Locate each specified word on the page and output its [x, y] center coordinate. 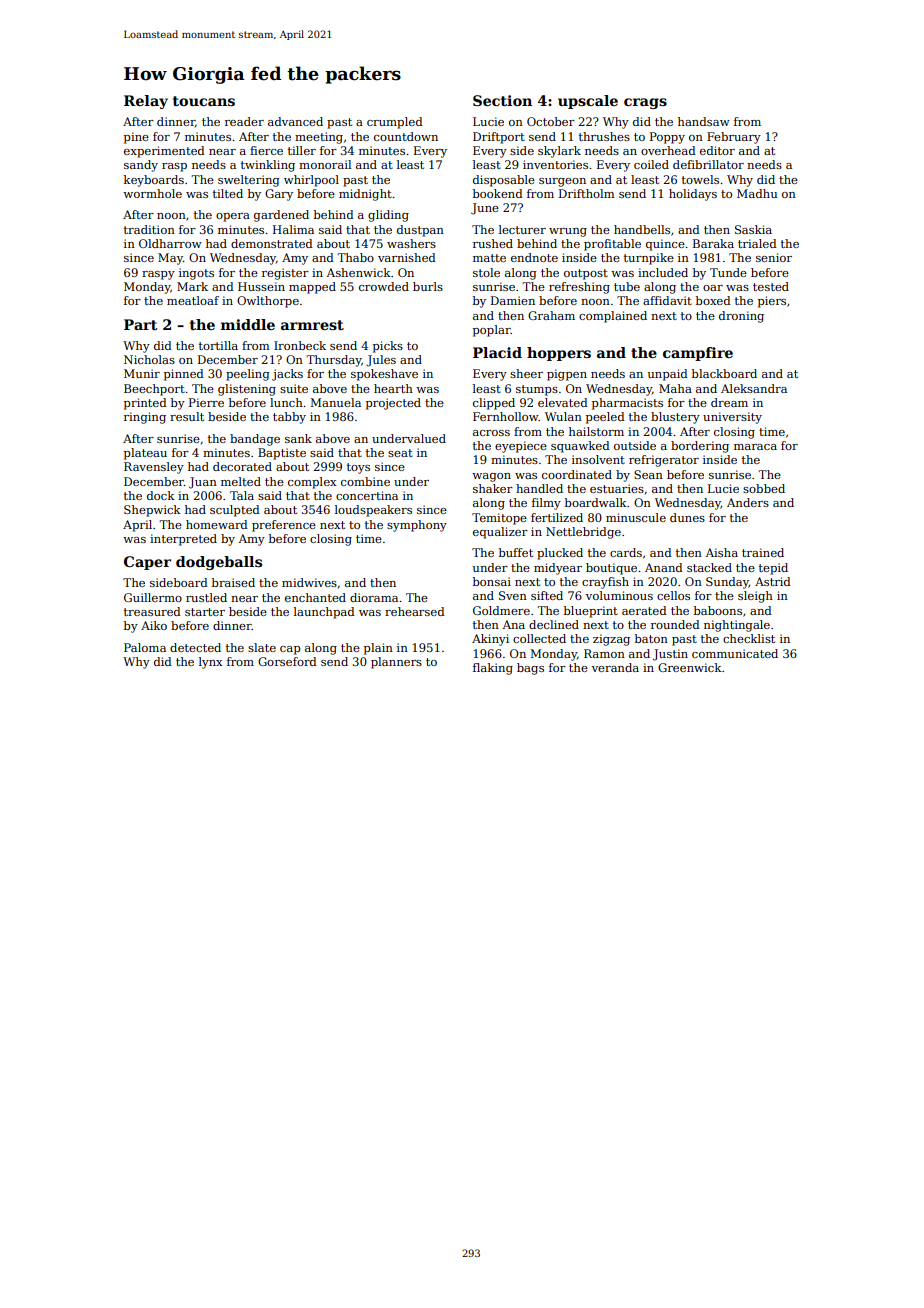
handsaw [704, 121]
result [187, 416]
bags [530, 669]
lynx [211, 663]
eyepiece [521, 447]
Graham [551, 315]
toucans [204, 101]
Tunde [728, 272]
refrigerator [664, 461]
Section [502, 100]
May [170, 259]
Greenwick [690, 667]
